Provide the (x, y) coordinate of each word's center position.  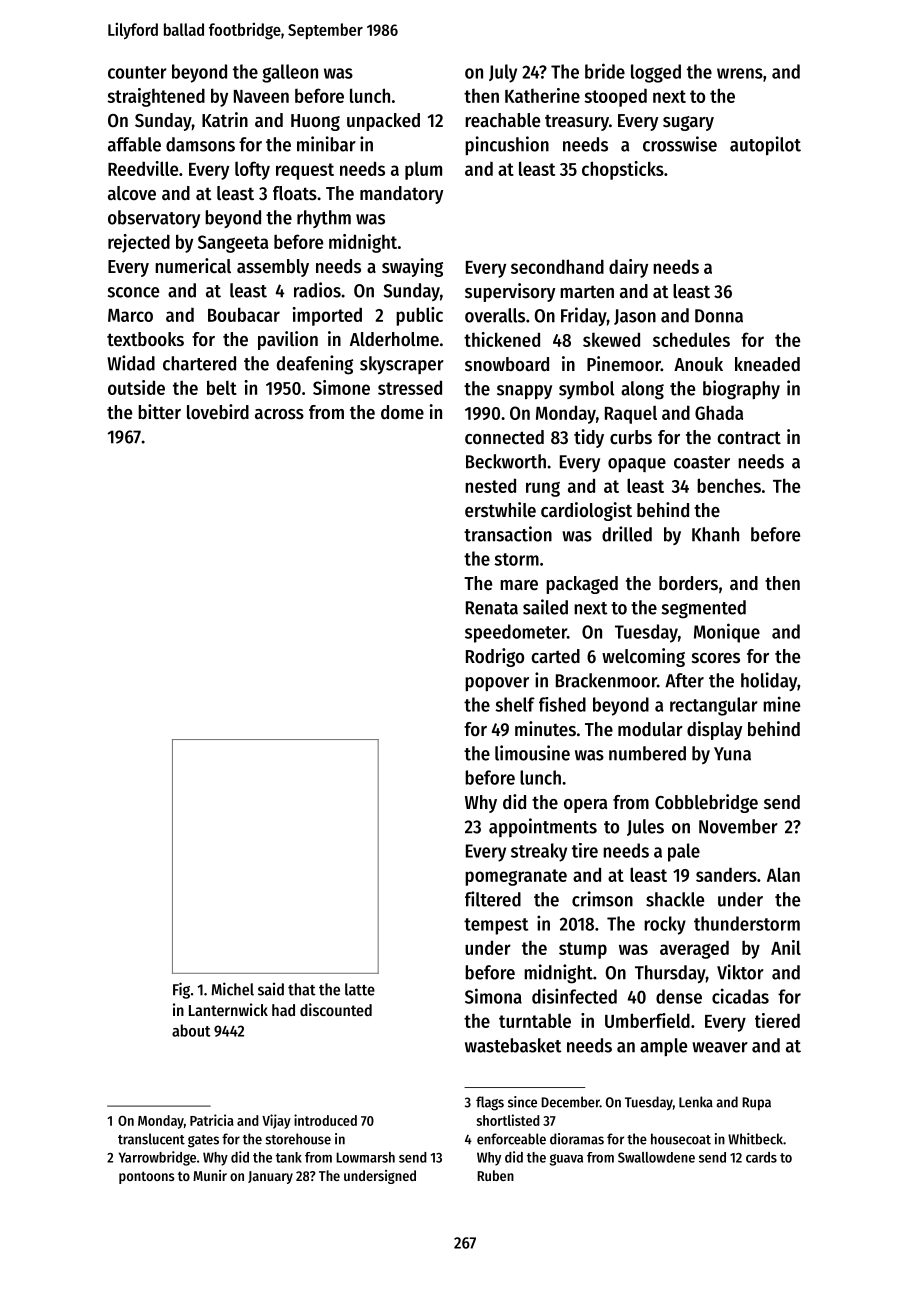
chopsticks (623, 170)
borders (688, 583)
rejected (139, 243)
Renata (492, 608)
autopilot (765, 146)
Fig (181, 990)
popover (497, 684)
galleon (290, 73)
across (279, 414)
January (270, 1177)
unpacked (383, 122)
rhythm (324, 219)
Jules (645, 827)
